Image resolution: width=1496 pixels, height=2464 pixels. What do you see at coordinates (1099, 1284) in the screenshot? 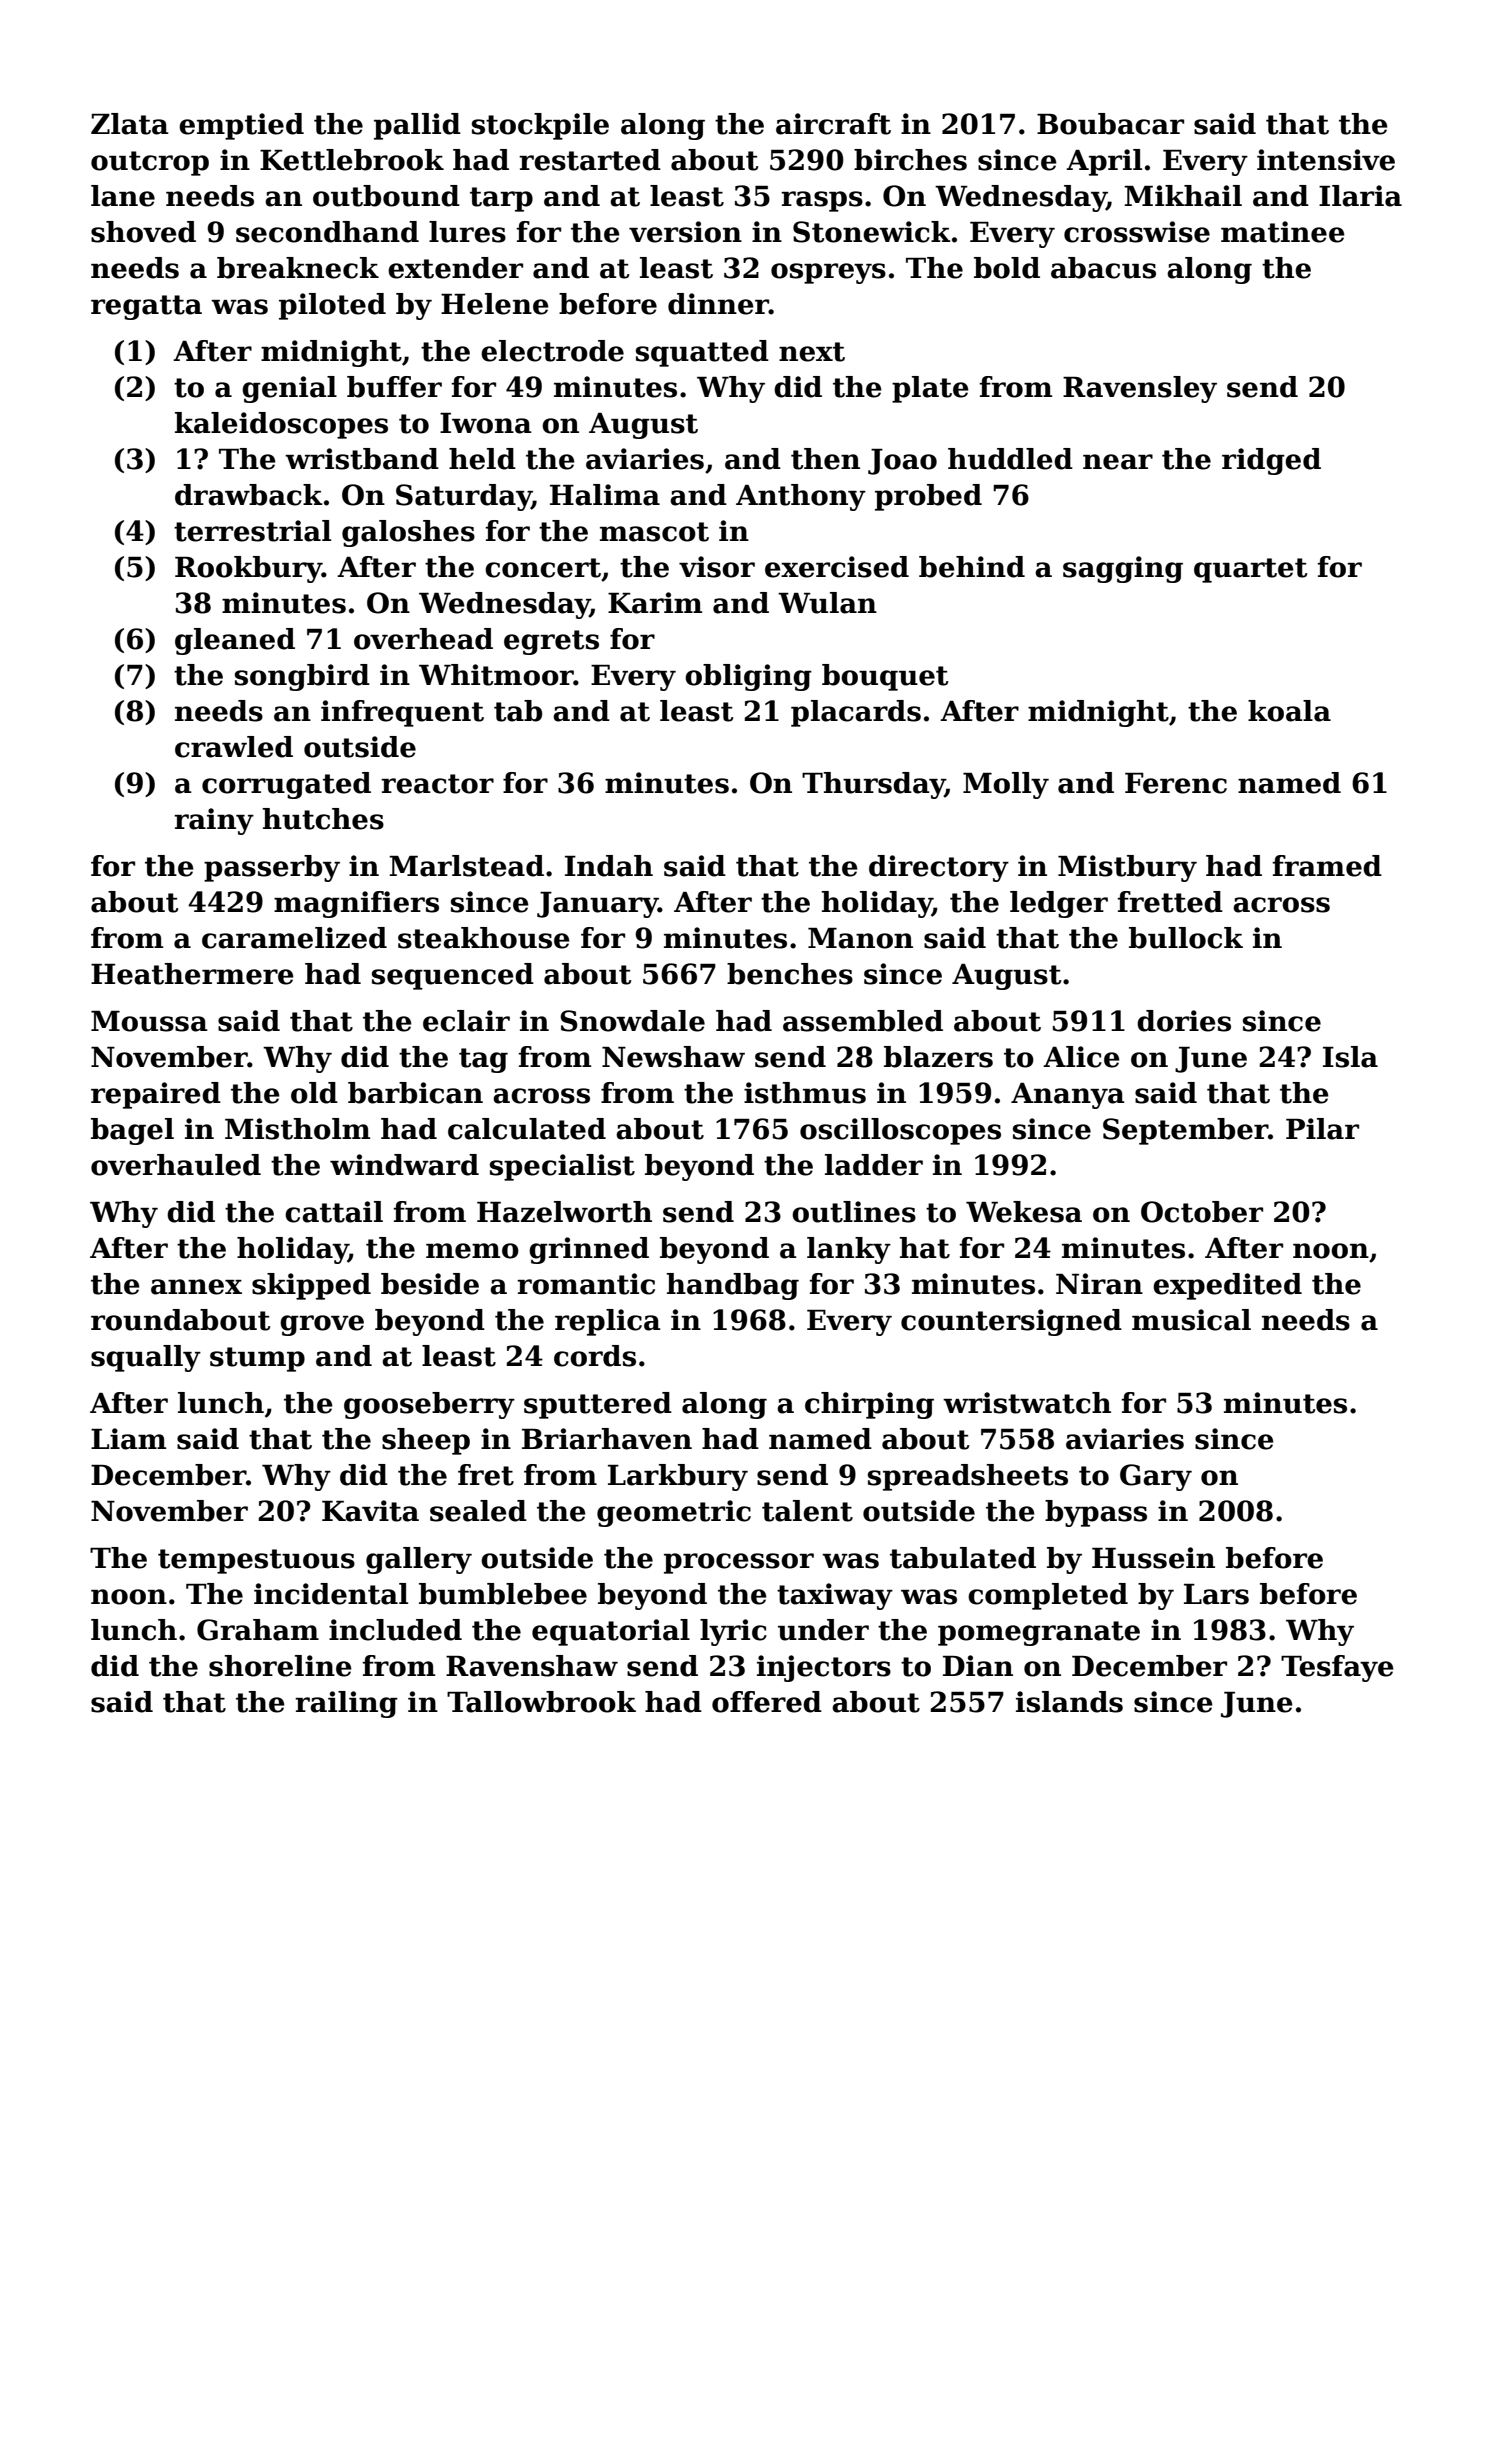
I see `Niran` at bounding box center [1099, 1284].
